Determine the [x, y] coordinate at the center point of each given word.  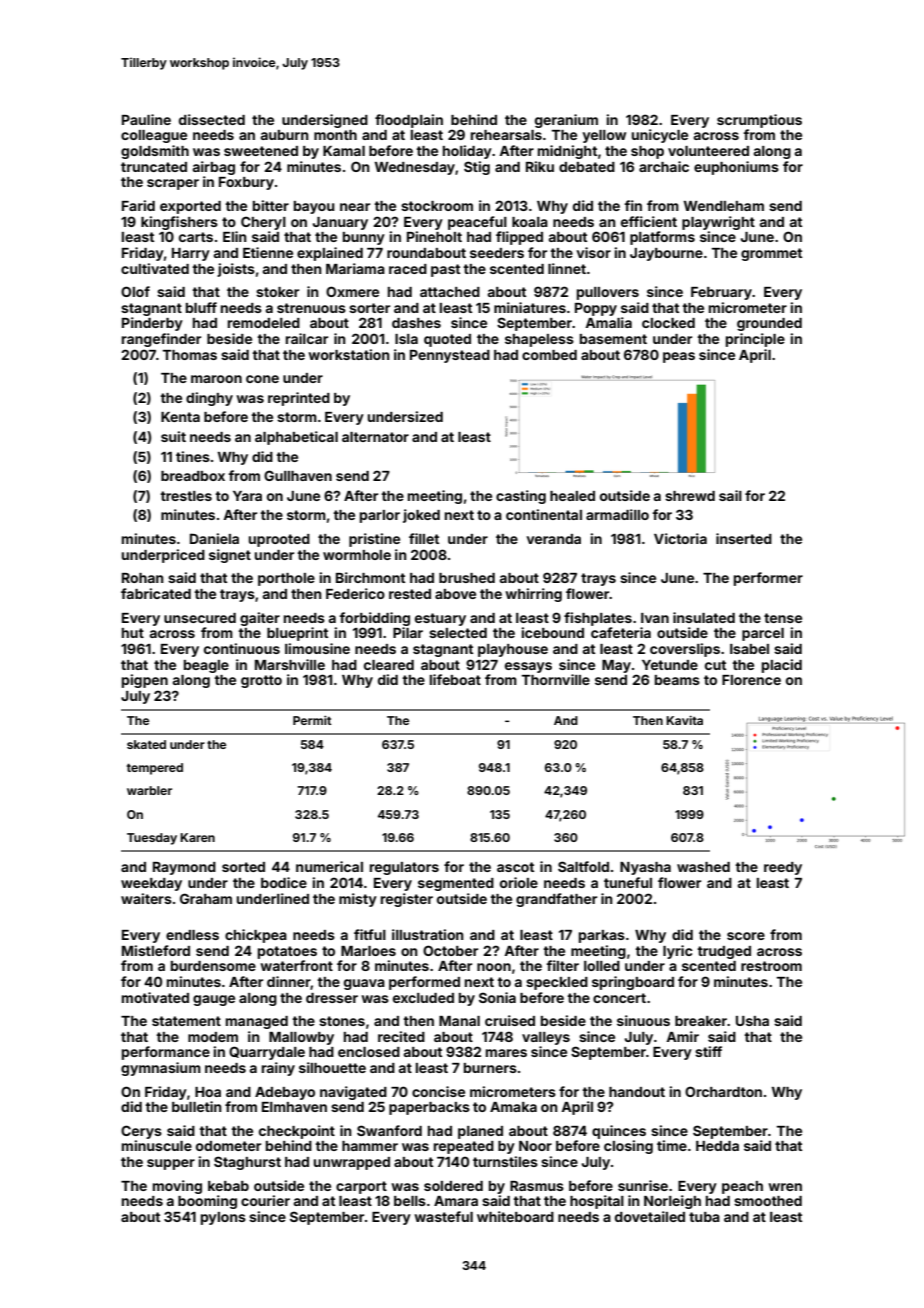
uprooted [279, 540]
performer [768, 579]
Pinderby [152, 324]
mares [506, 1053]
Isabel [749, 649]
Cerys [141, 1132]
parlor [380, 516]
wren [785, 1187]
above [455, 594]
